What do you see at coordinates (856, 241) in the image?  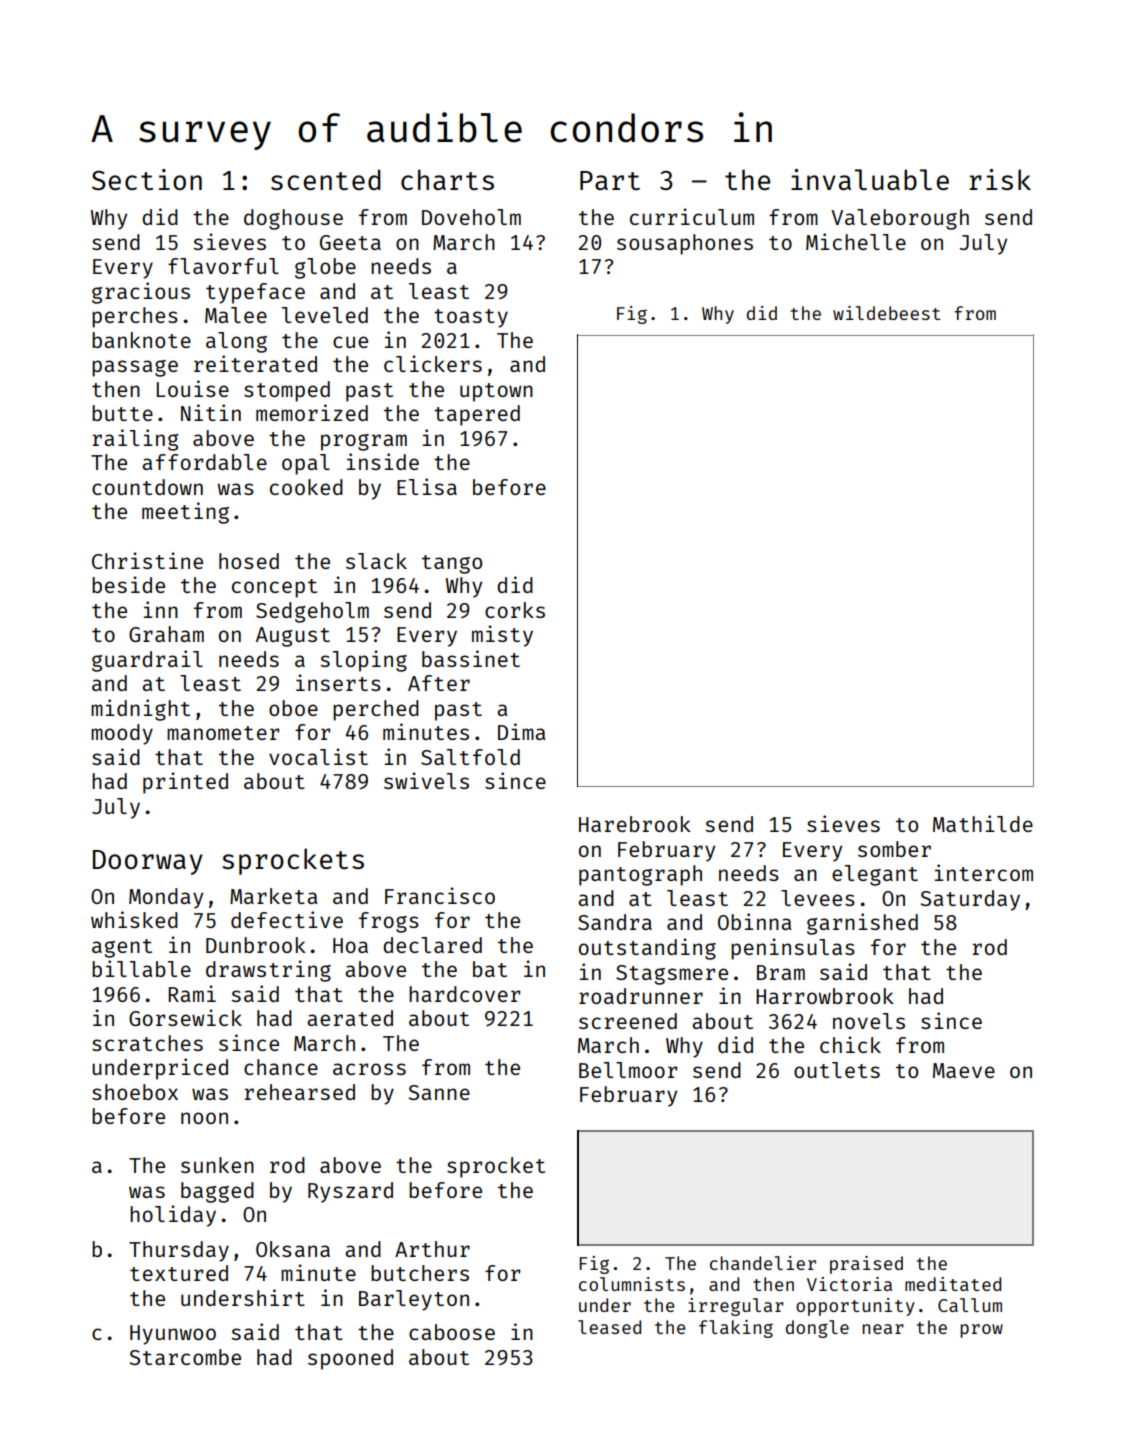 I see `Michelle` at bounding box center [856, 241].
